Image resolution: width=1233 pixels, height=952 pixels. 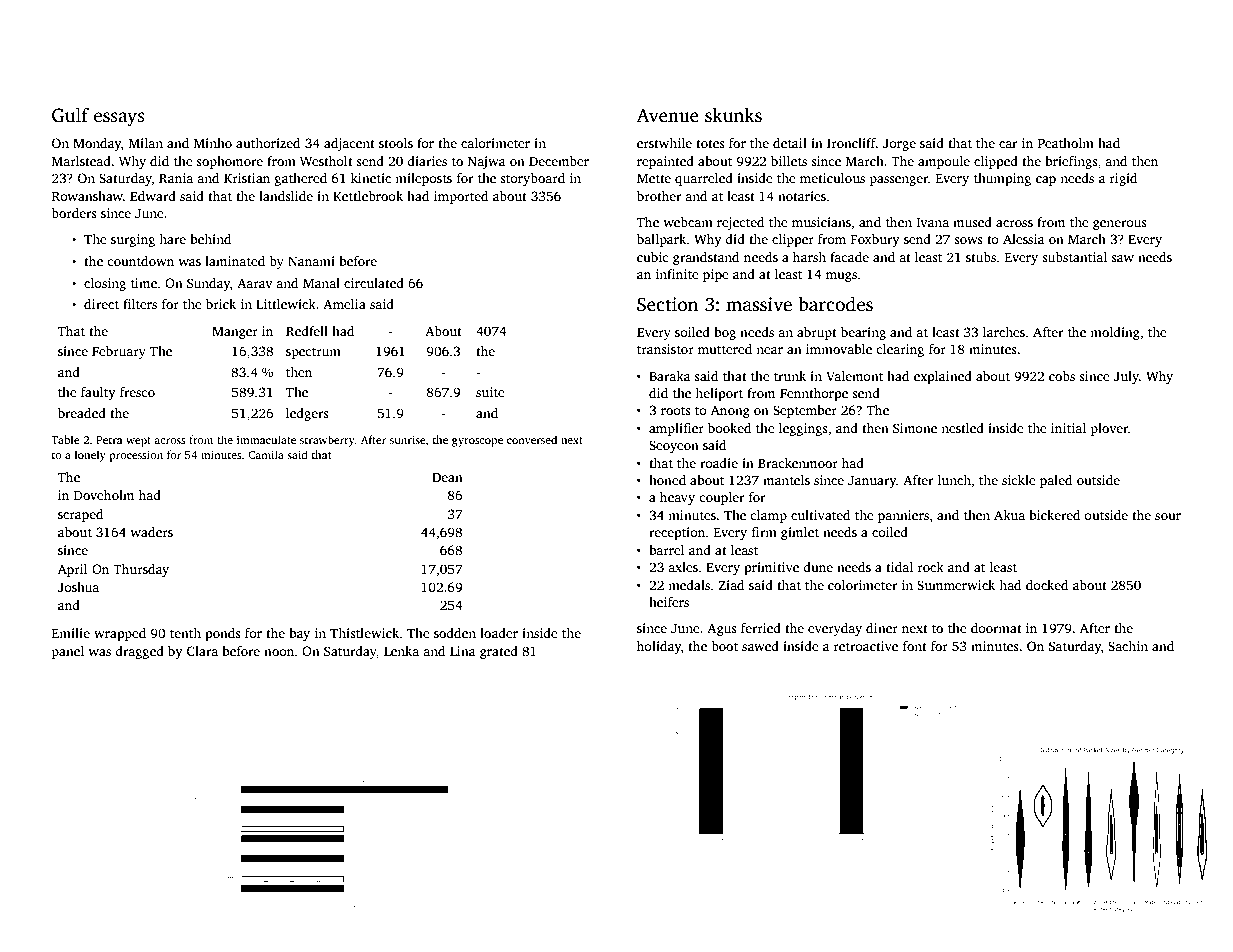 What do you see at coordinates (151, 532) in the image?
I see `waders` at bounding box center [151, 532].
